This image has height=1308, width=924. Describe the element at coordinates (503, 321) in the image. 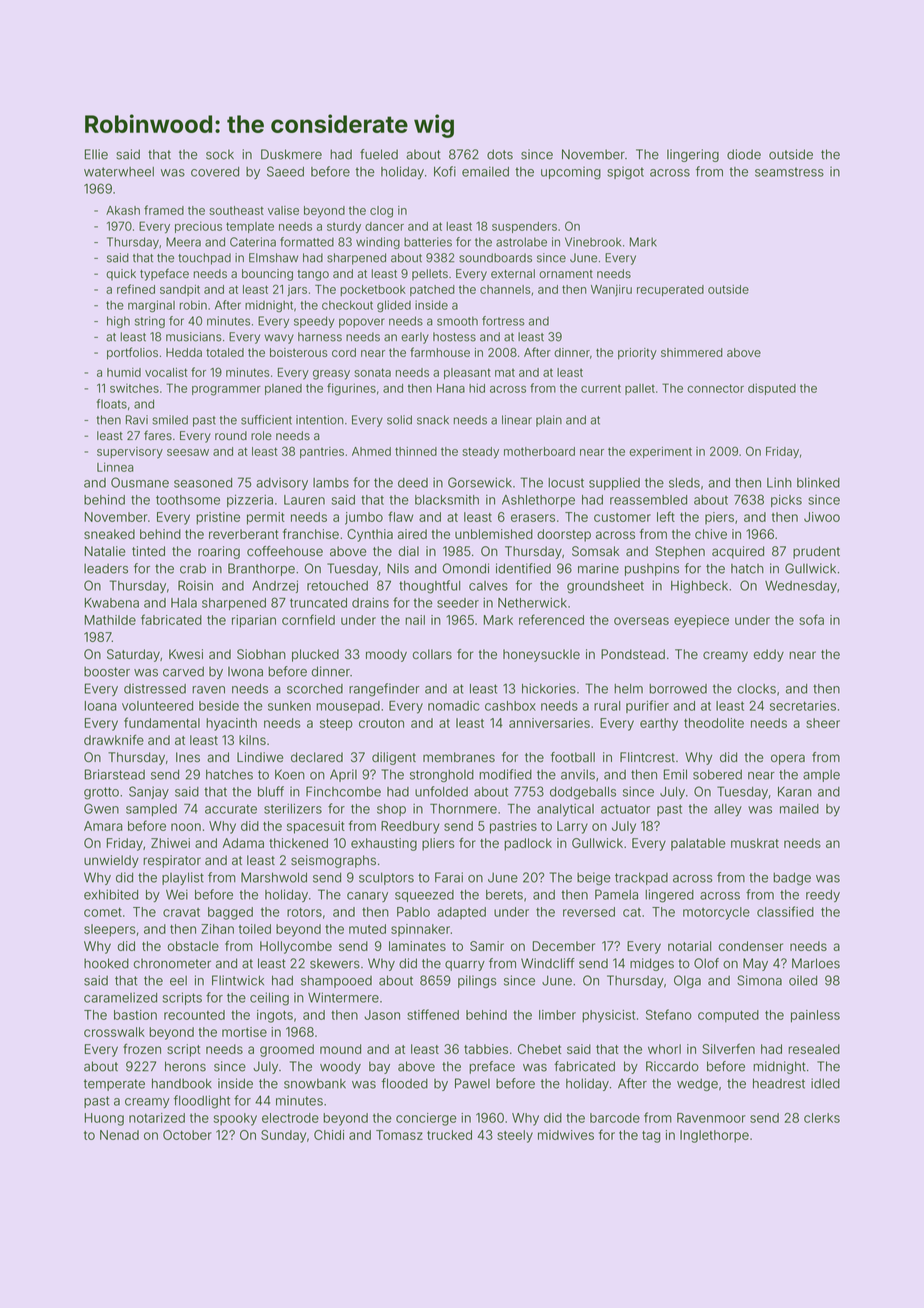

I see `fortress` at that location.
